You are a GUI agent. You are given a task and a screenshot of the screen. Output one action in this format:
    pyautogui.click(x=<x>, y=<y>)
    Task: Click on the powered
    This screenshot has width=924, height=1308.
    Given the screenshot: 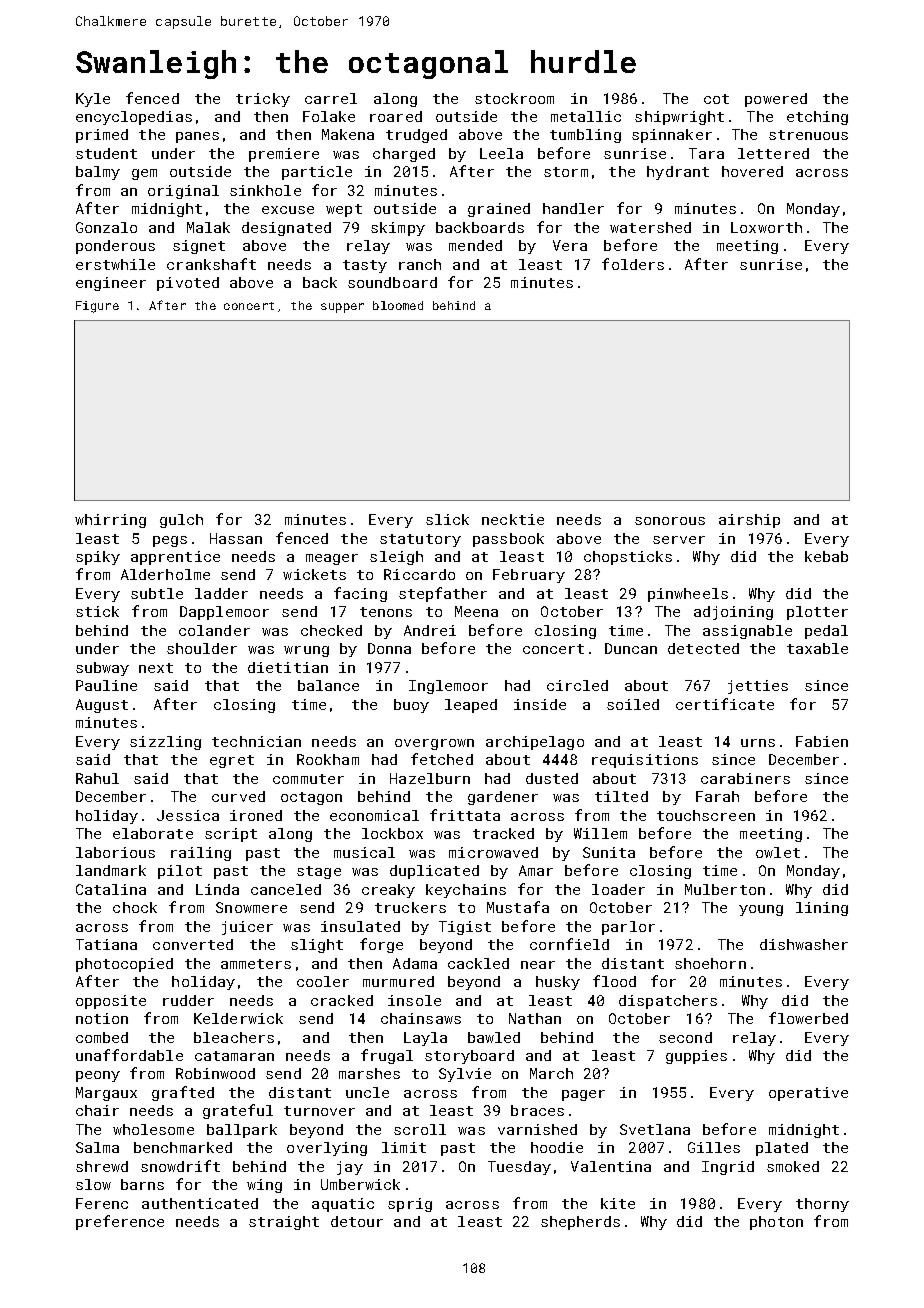 What is the action you would take?
    pyautogui.click(x=776, y=100)
